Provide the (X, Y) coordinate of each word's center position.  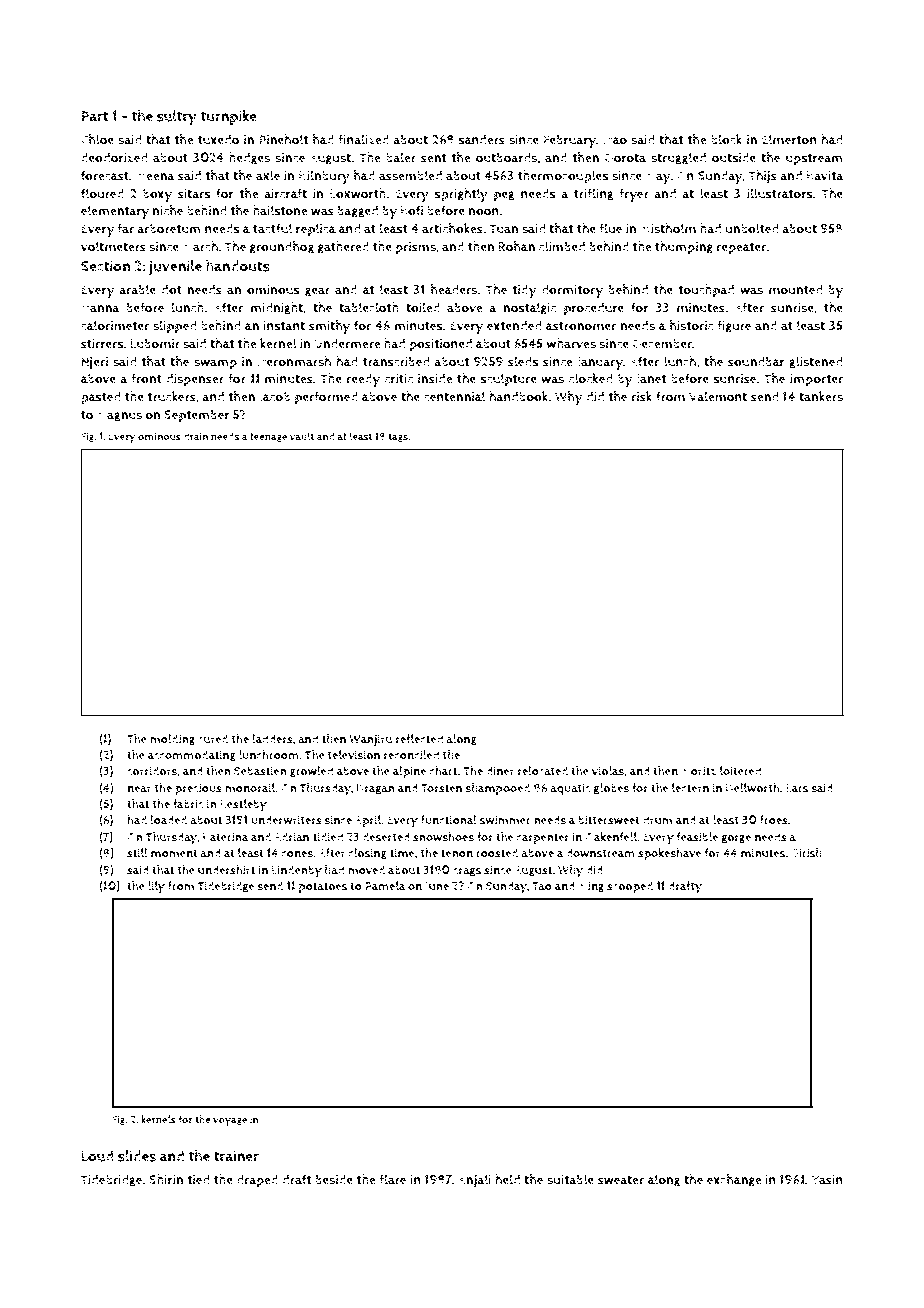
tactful (272, 228)
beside (334, 1179)
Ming (591, 887)
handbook (518, 396)
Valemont (718, 396)
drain (196, 436)
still (137, 853)
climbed (562, 246)
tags (398, 437)
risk (641, 396)
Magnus (119, 416)
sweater (621, 1180)
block (726, 139)
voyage (230, 1121)
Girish (806, 853)
